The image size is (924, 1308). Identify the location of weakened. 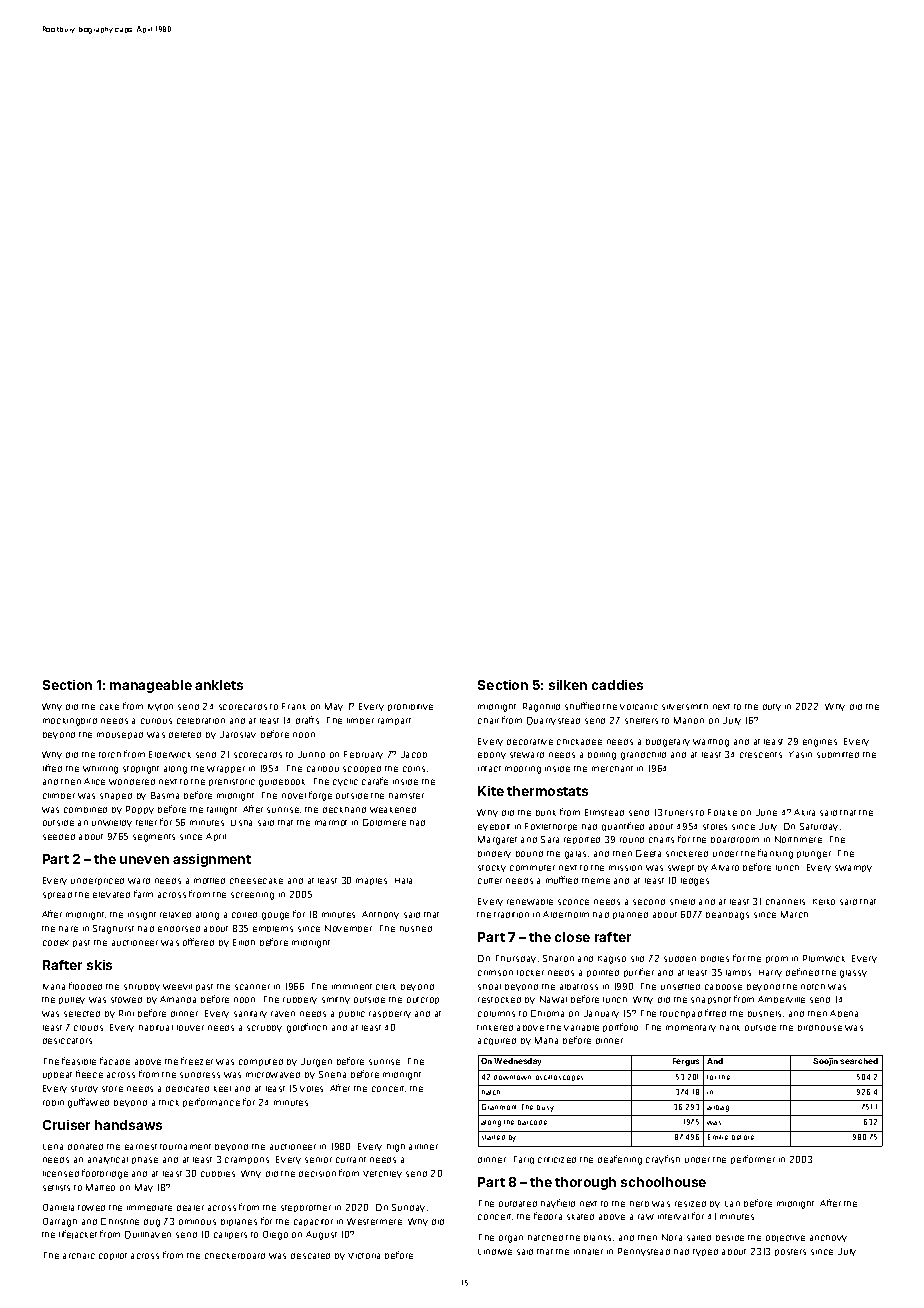
(393, 810).
